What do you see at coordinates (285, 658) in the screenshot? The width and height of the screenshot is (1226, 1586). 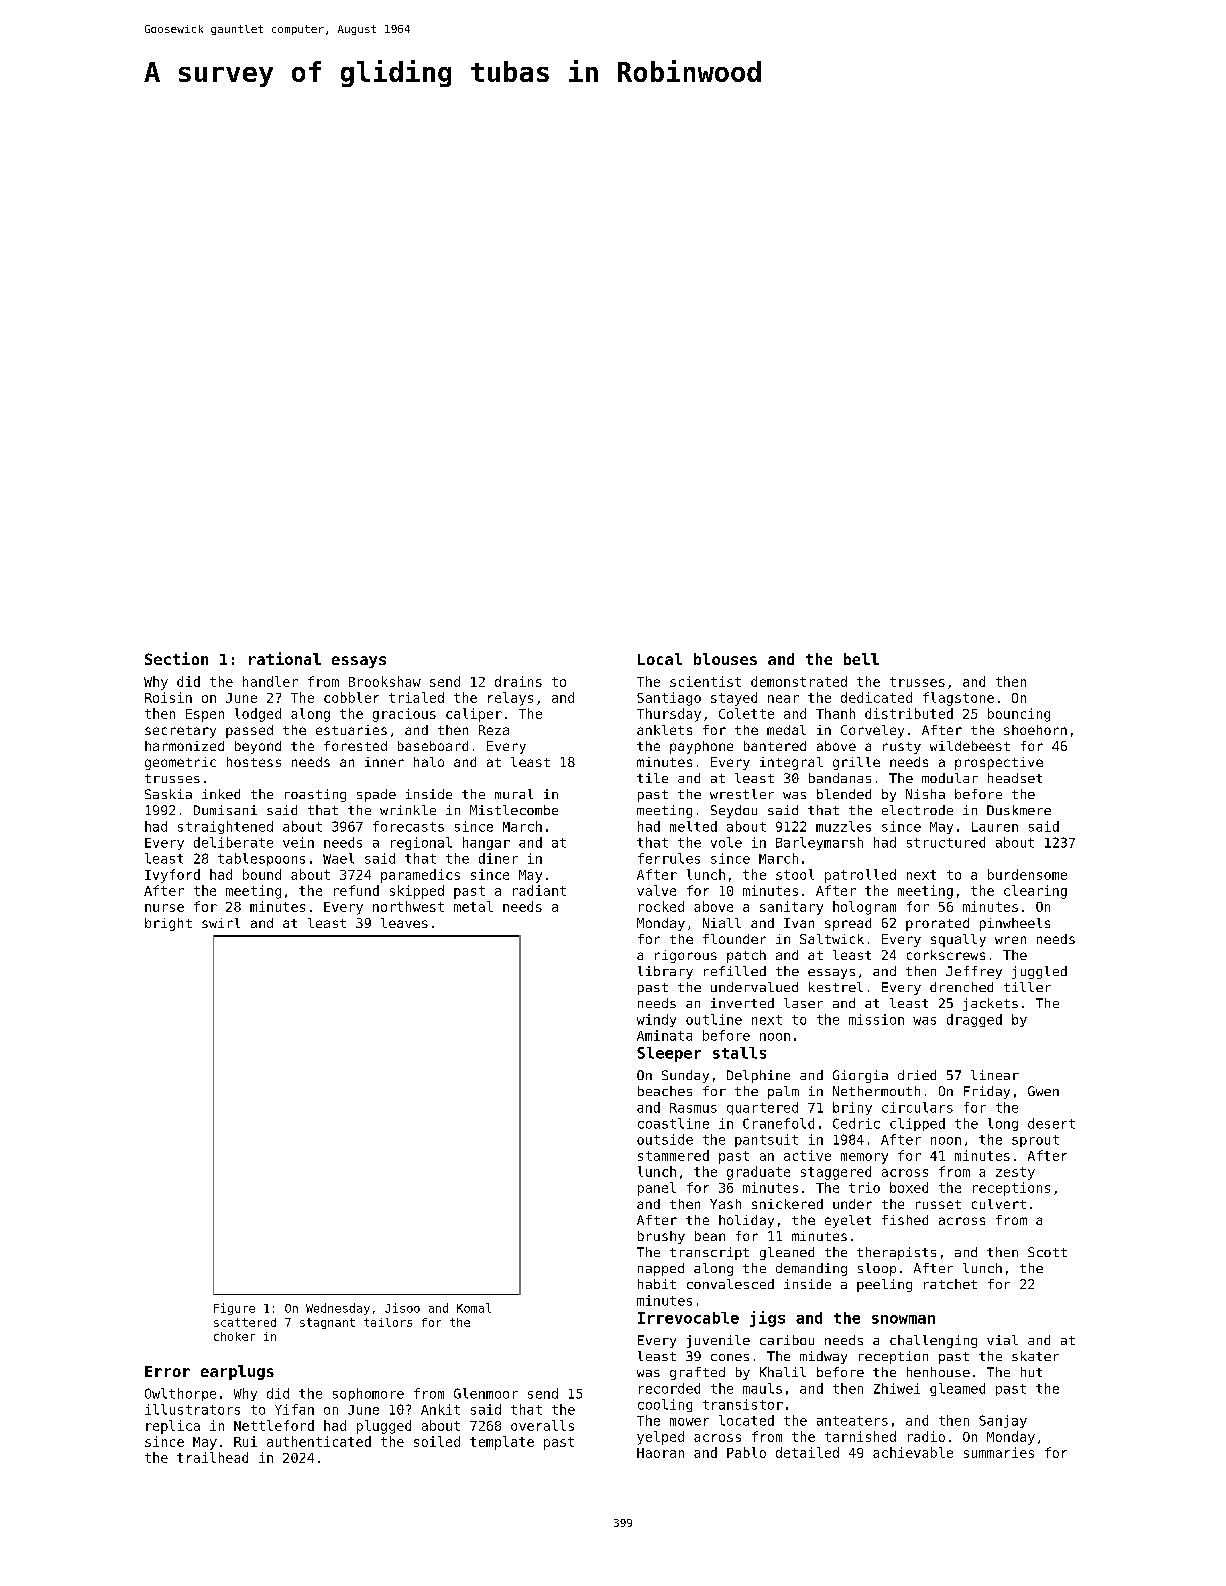 I see `rational` at bounding box center [285, 658].
